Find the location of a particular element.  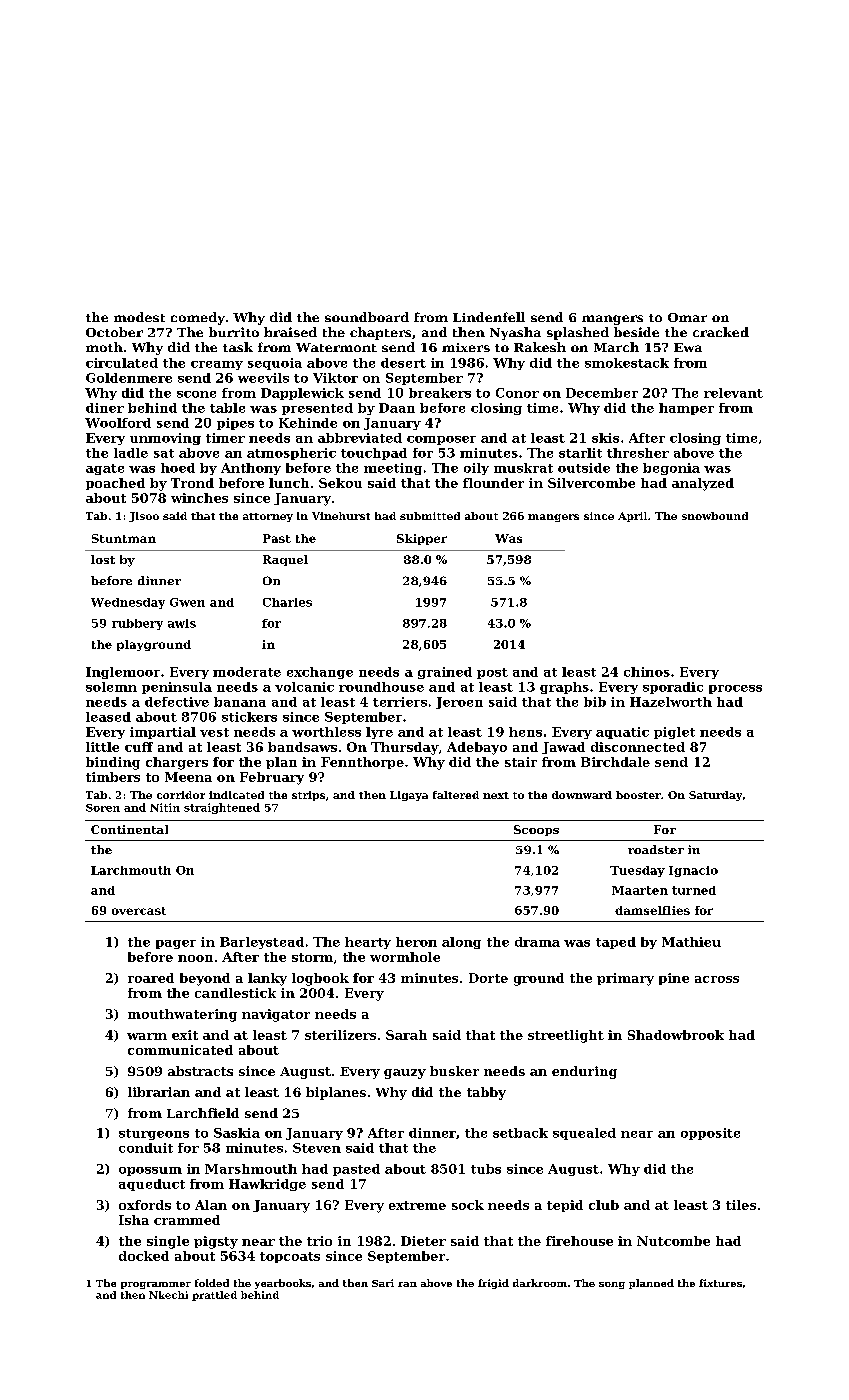

Silvercombe is located at coordinates (591, 483).
